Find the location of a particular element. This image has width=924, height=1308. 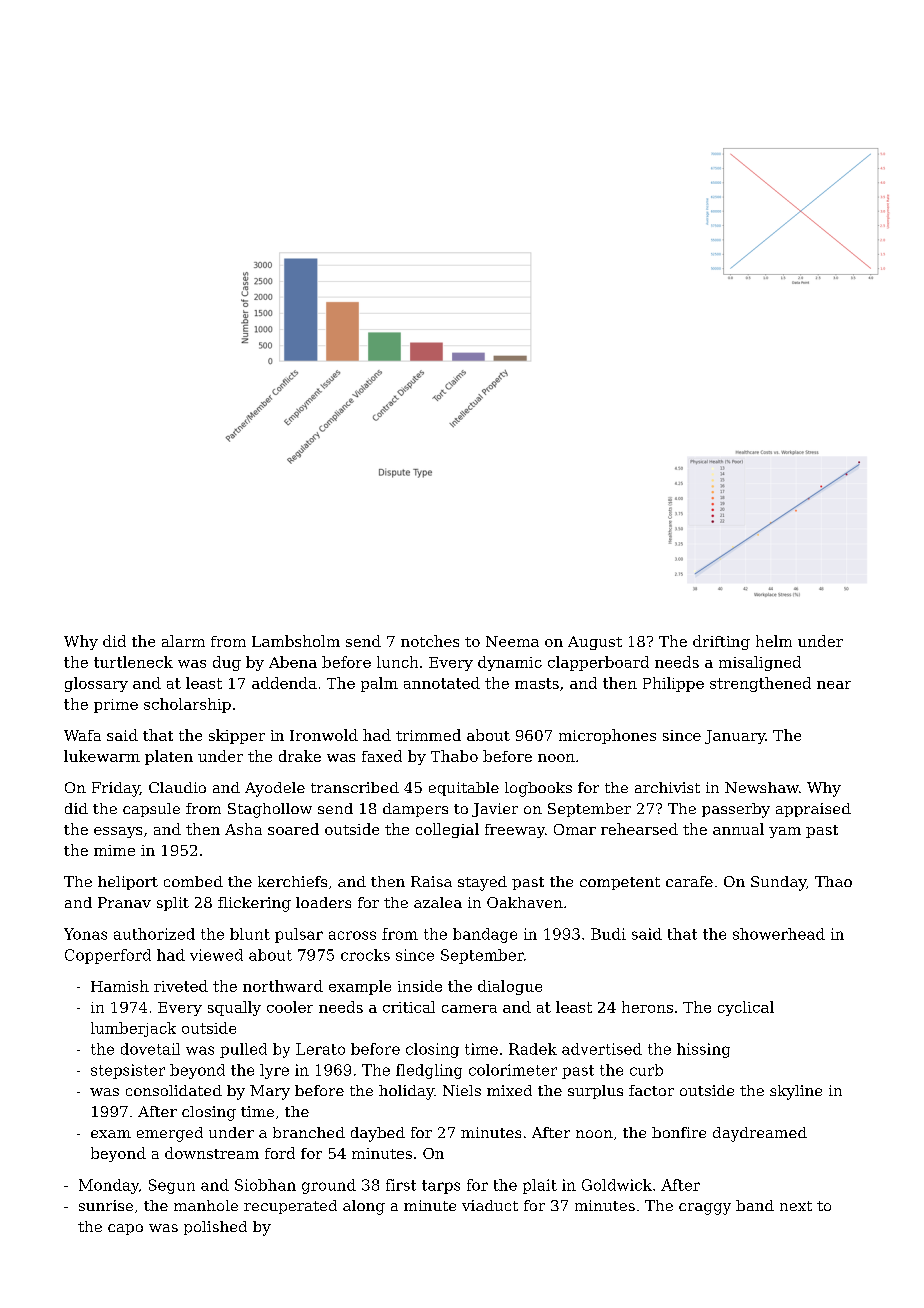

platen is located at coordinates (169, 757).
